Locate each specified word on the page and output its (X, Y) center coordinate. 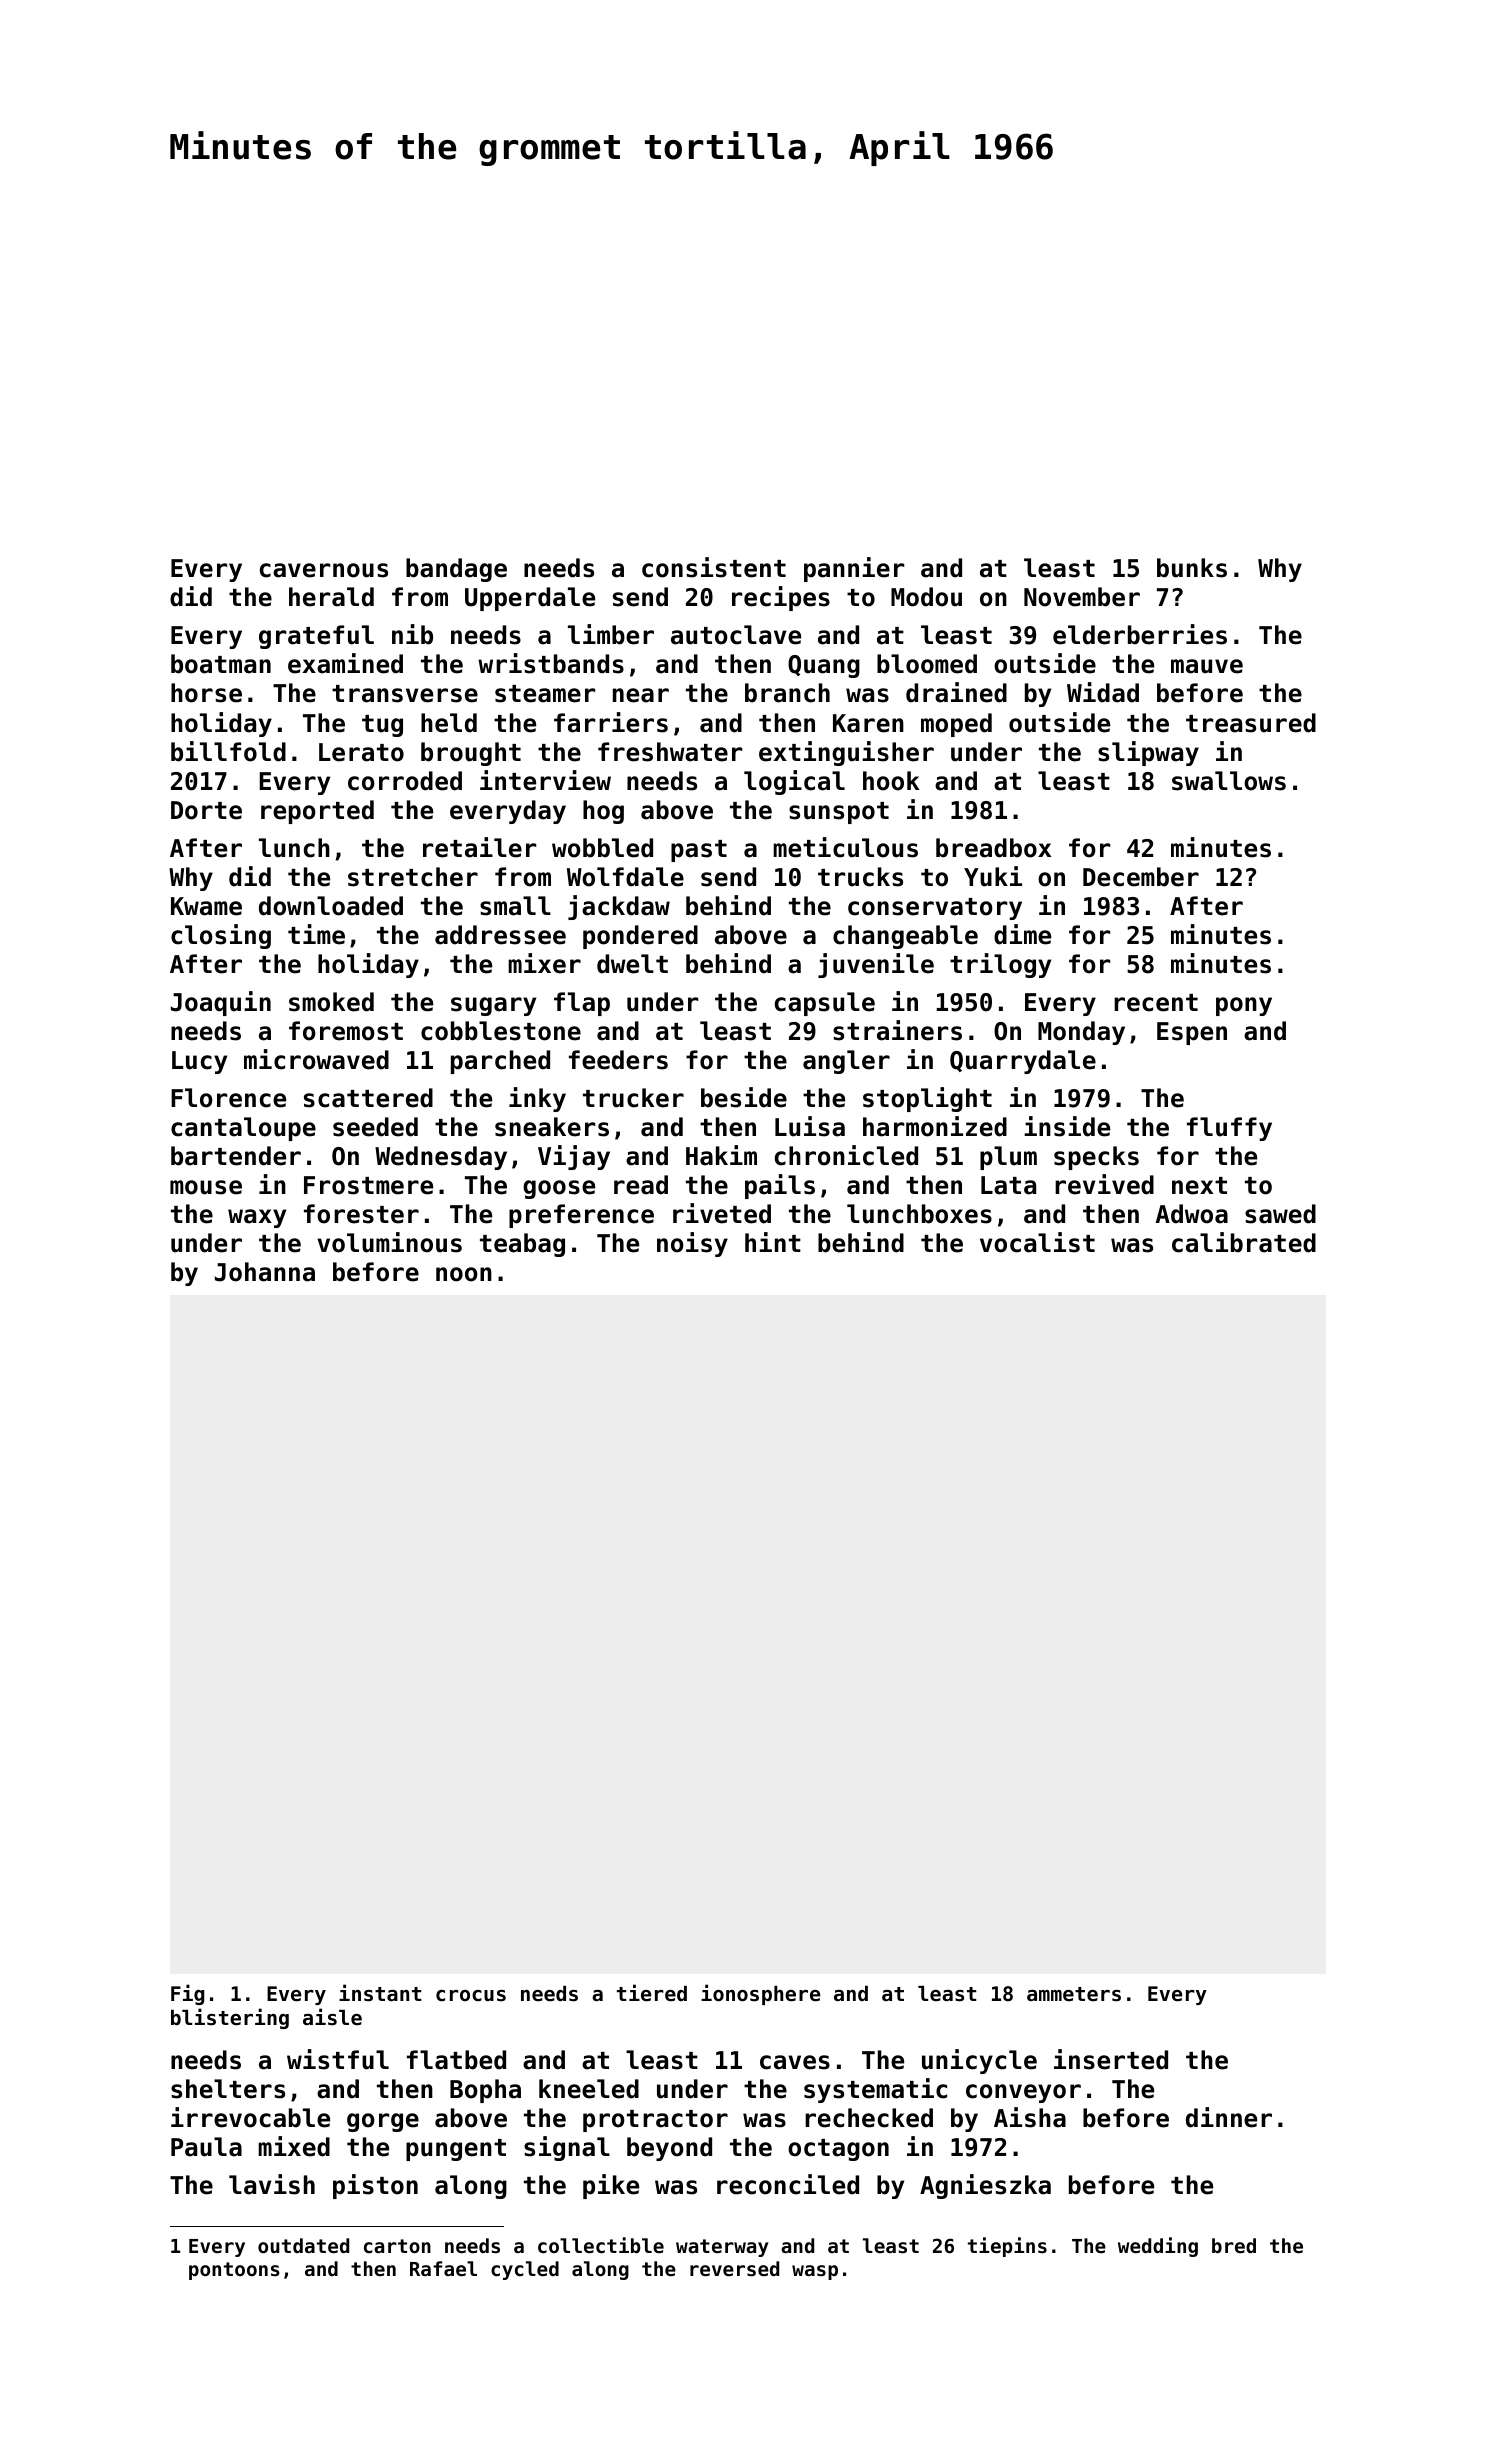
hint (773, 1242)
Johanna (265, 1272)
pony (1244, 1006)
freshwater (670, 752)
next (1199, 1186)
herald (331, 597)
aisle (332, 2017)
